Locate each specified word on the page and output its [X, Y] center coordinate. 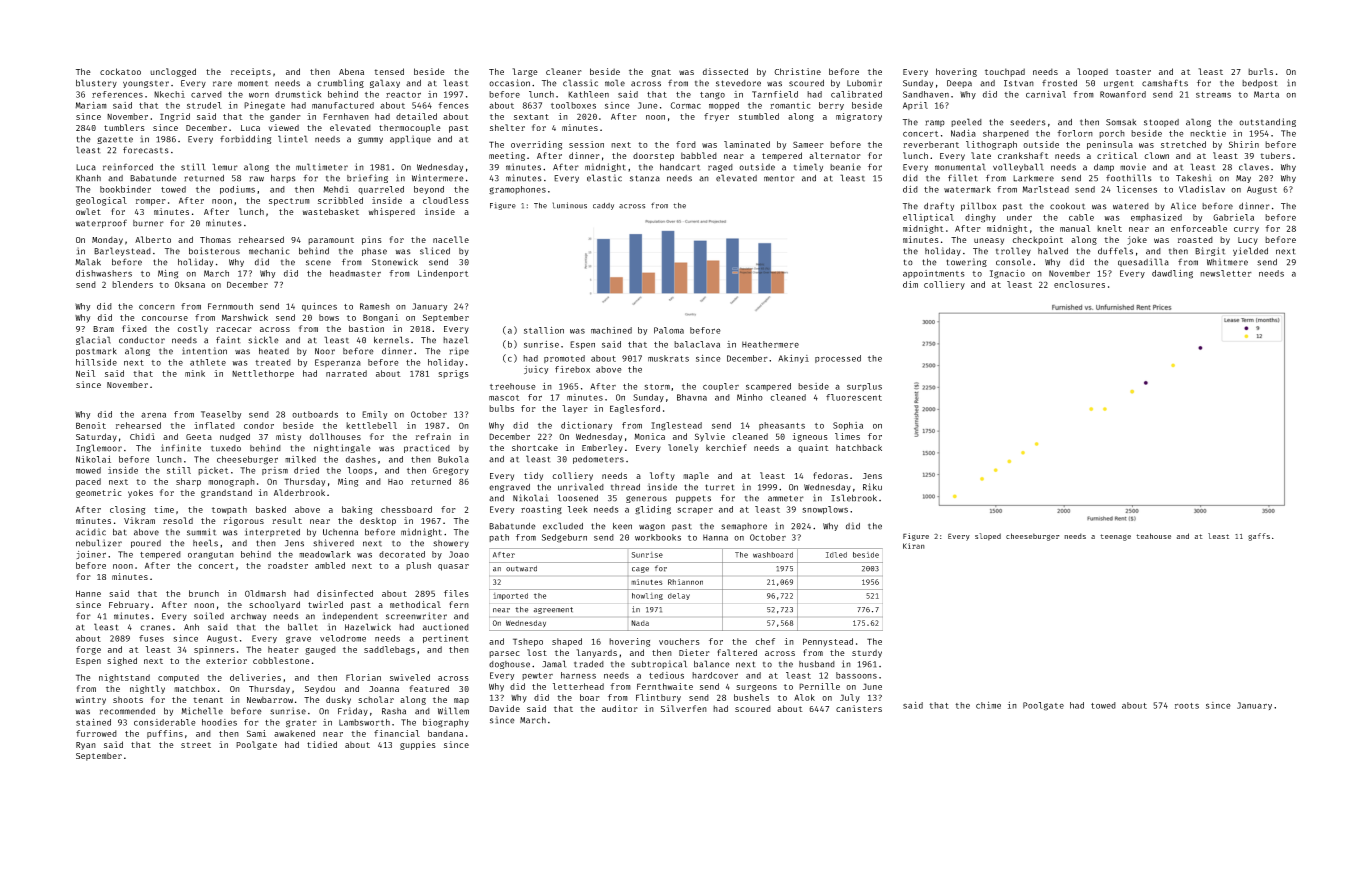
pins [372, 240]
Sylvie [710, 437]
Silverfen [684, 708]
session [586, 144]
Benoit [91, 425]
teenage [1115, 537]
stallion [544, 330]
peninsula [1110, 145]
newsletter [1226, 273]
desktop [378, 521]
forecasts [145, 150]
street [196, 745]
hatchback [859, 447]
